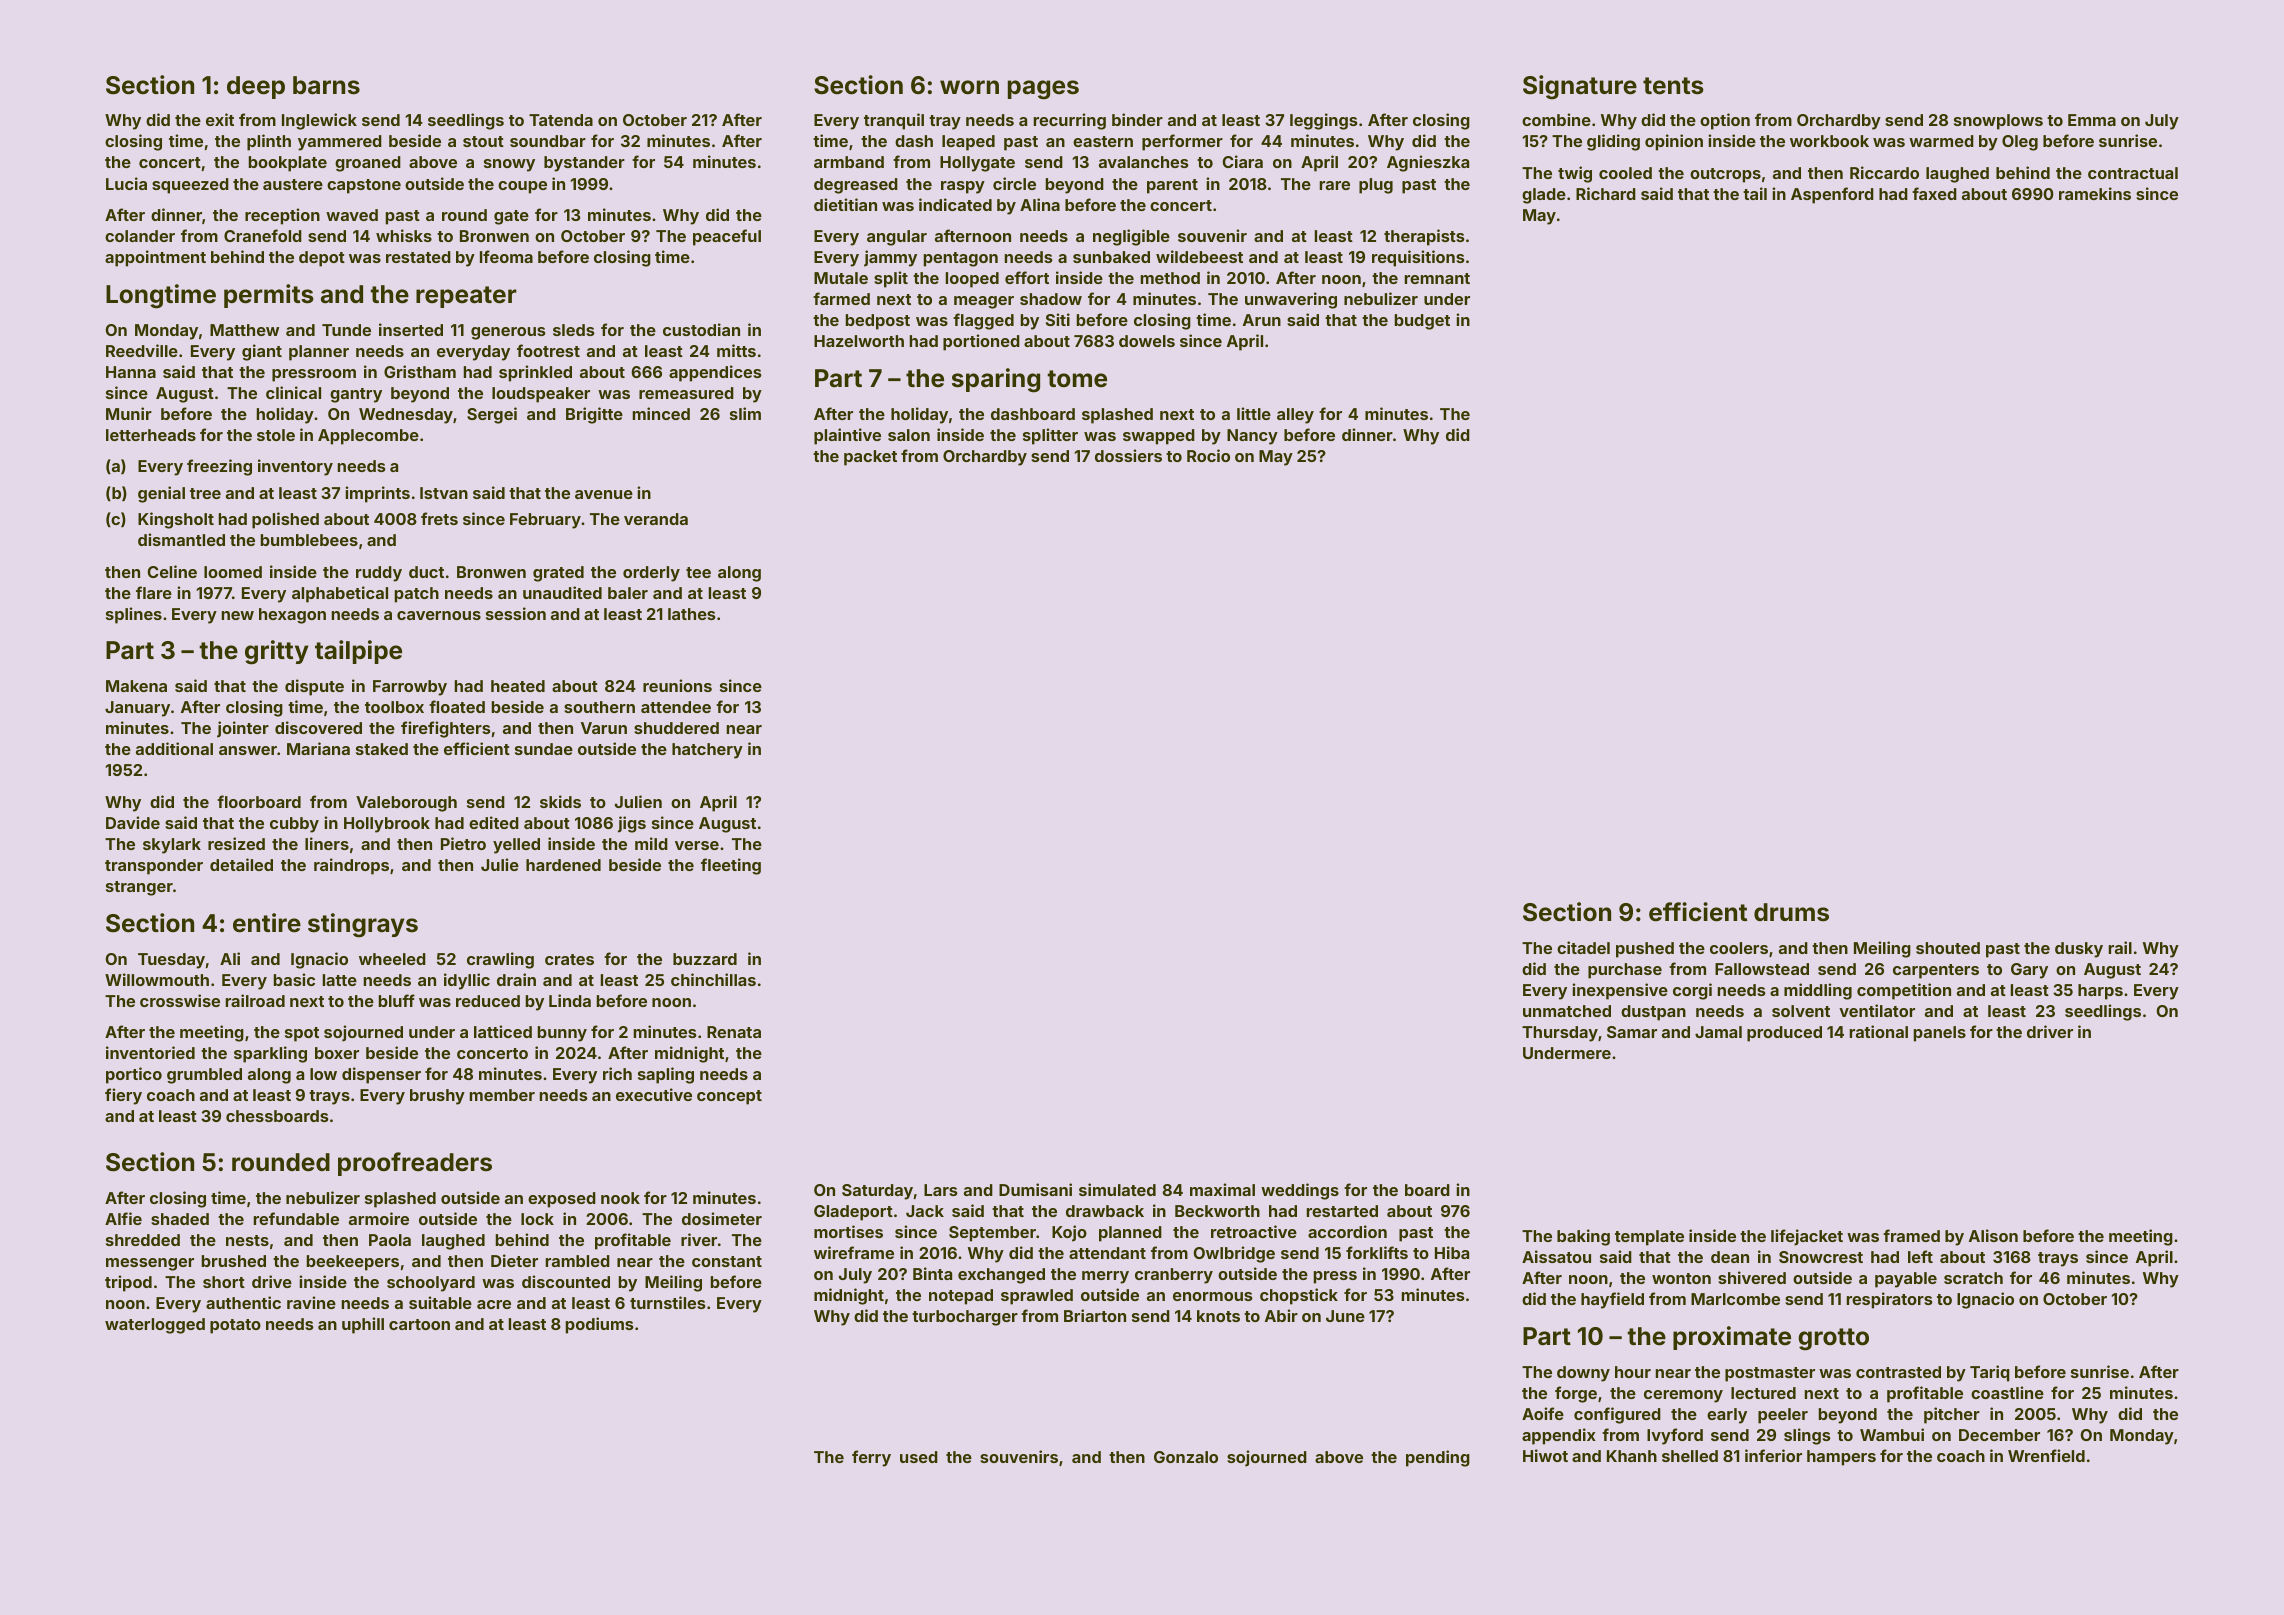 The image size is (2284, 1615). What do you see at coordinates (707, 751) in the screenshot?
I see `hatchery` at bounding box center [707, 751].
